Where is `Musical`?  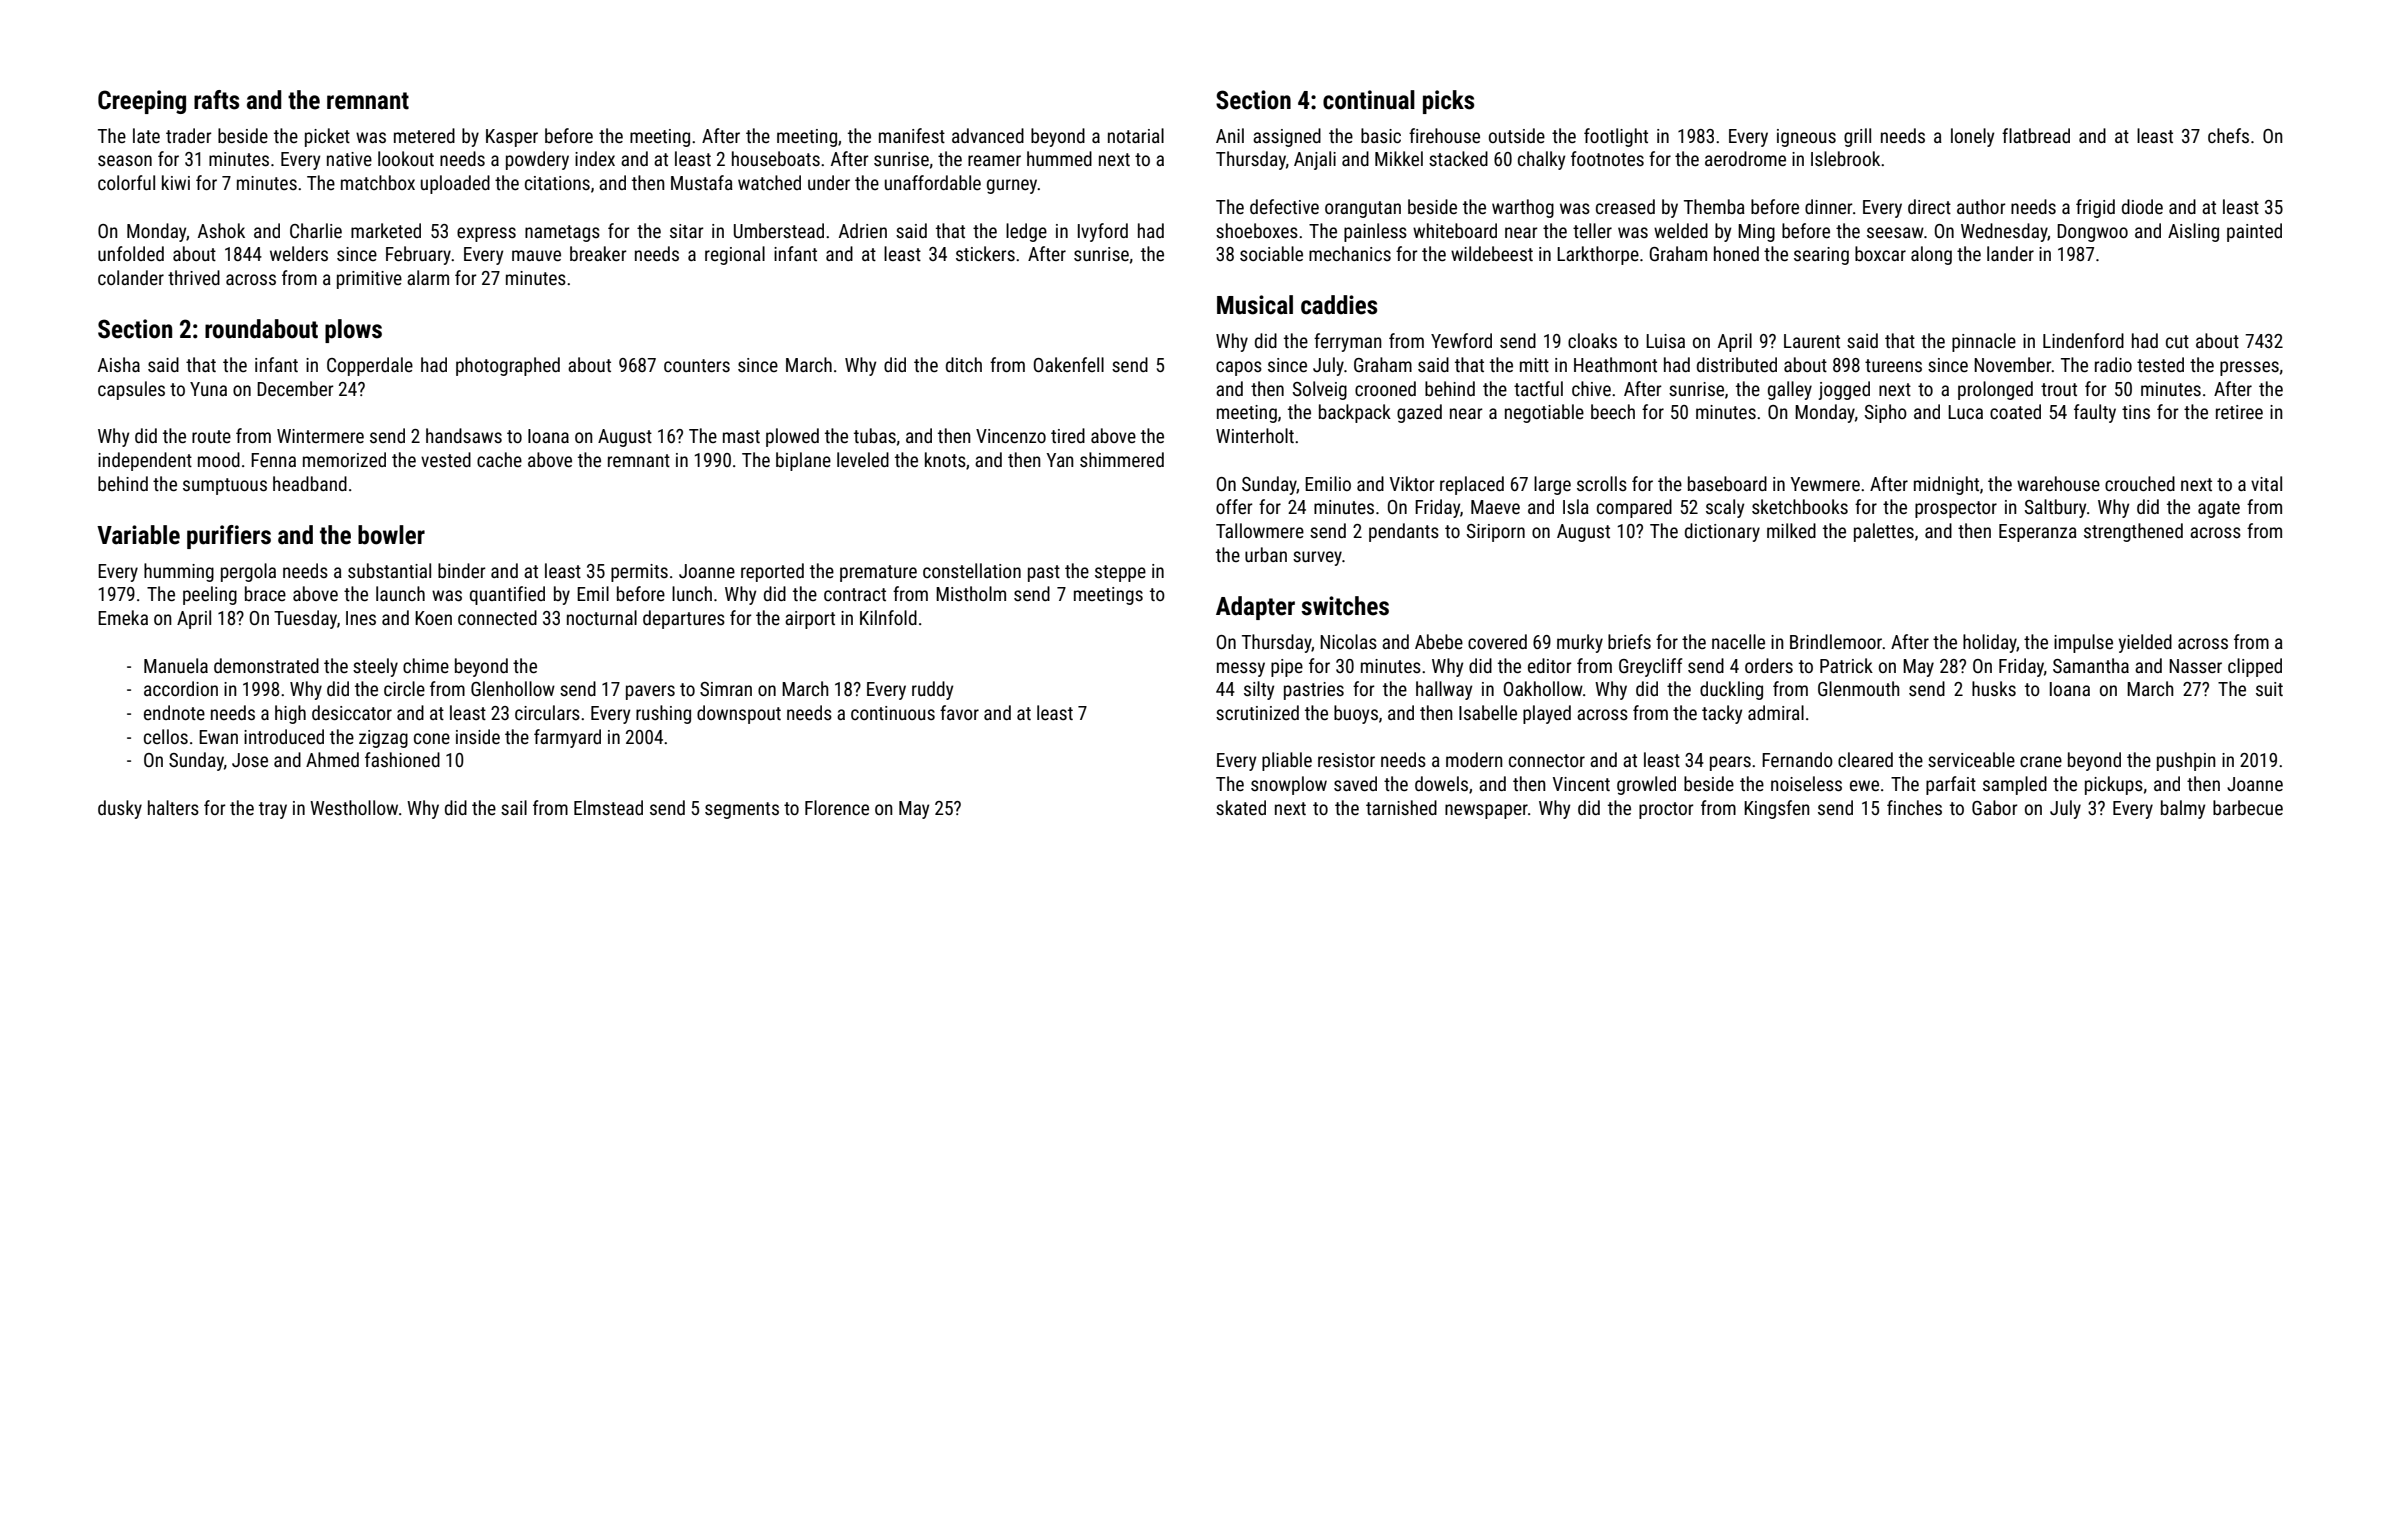
Musical is located at coordinates (1255, 305).
